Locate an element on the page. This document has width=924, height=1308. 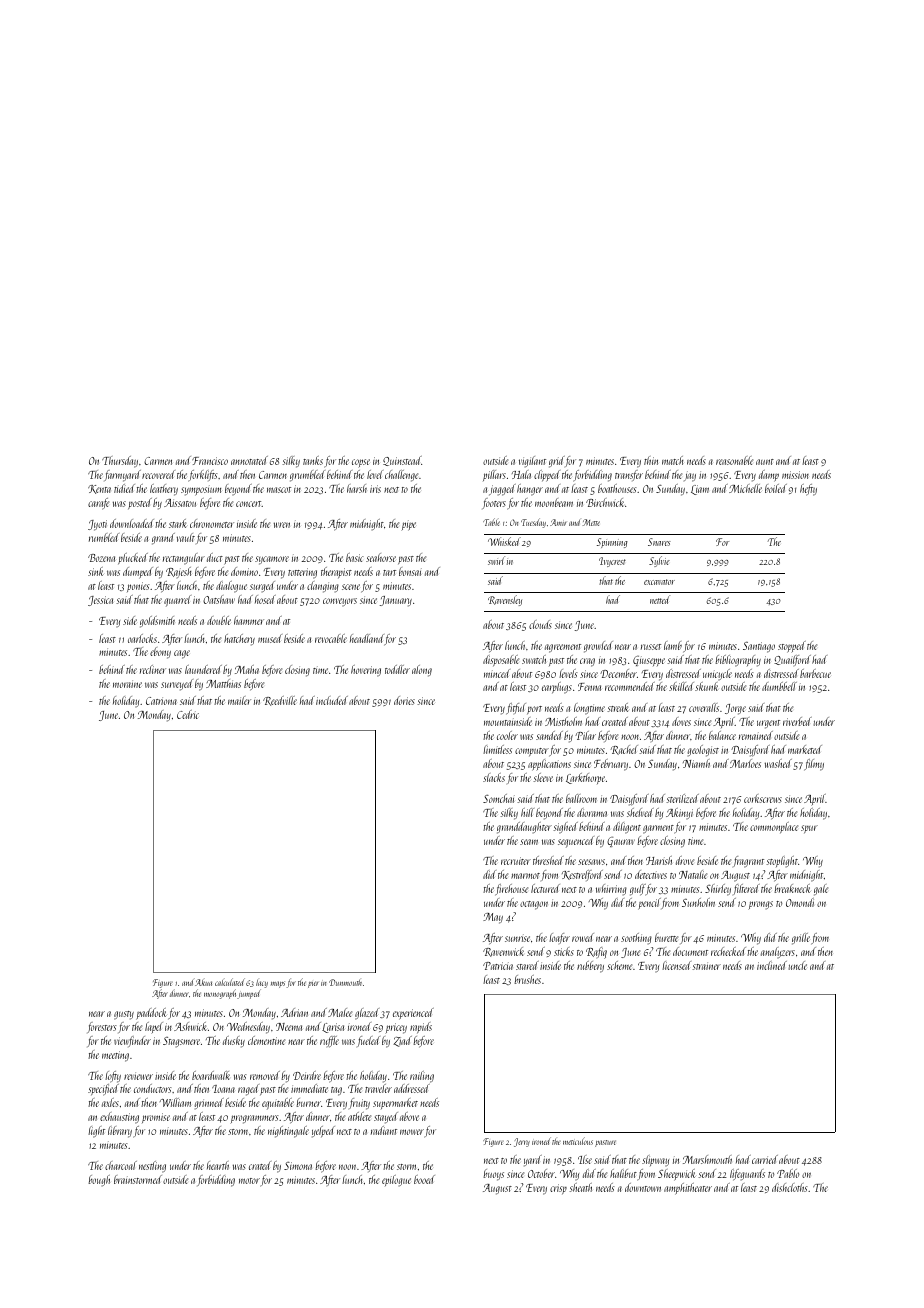
motor is located at coordinates (249, 1181).
